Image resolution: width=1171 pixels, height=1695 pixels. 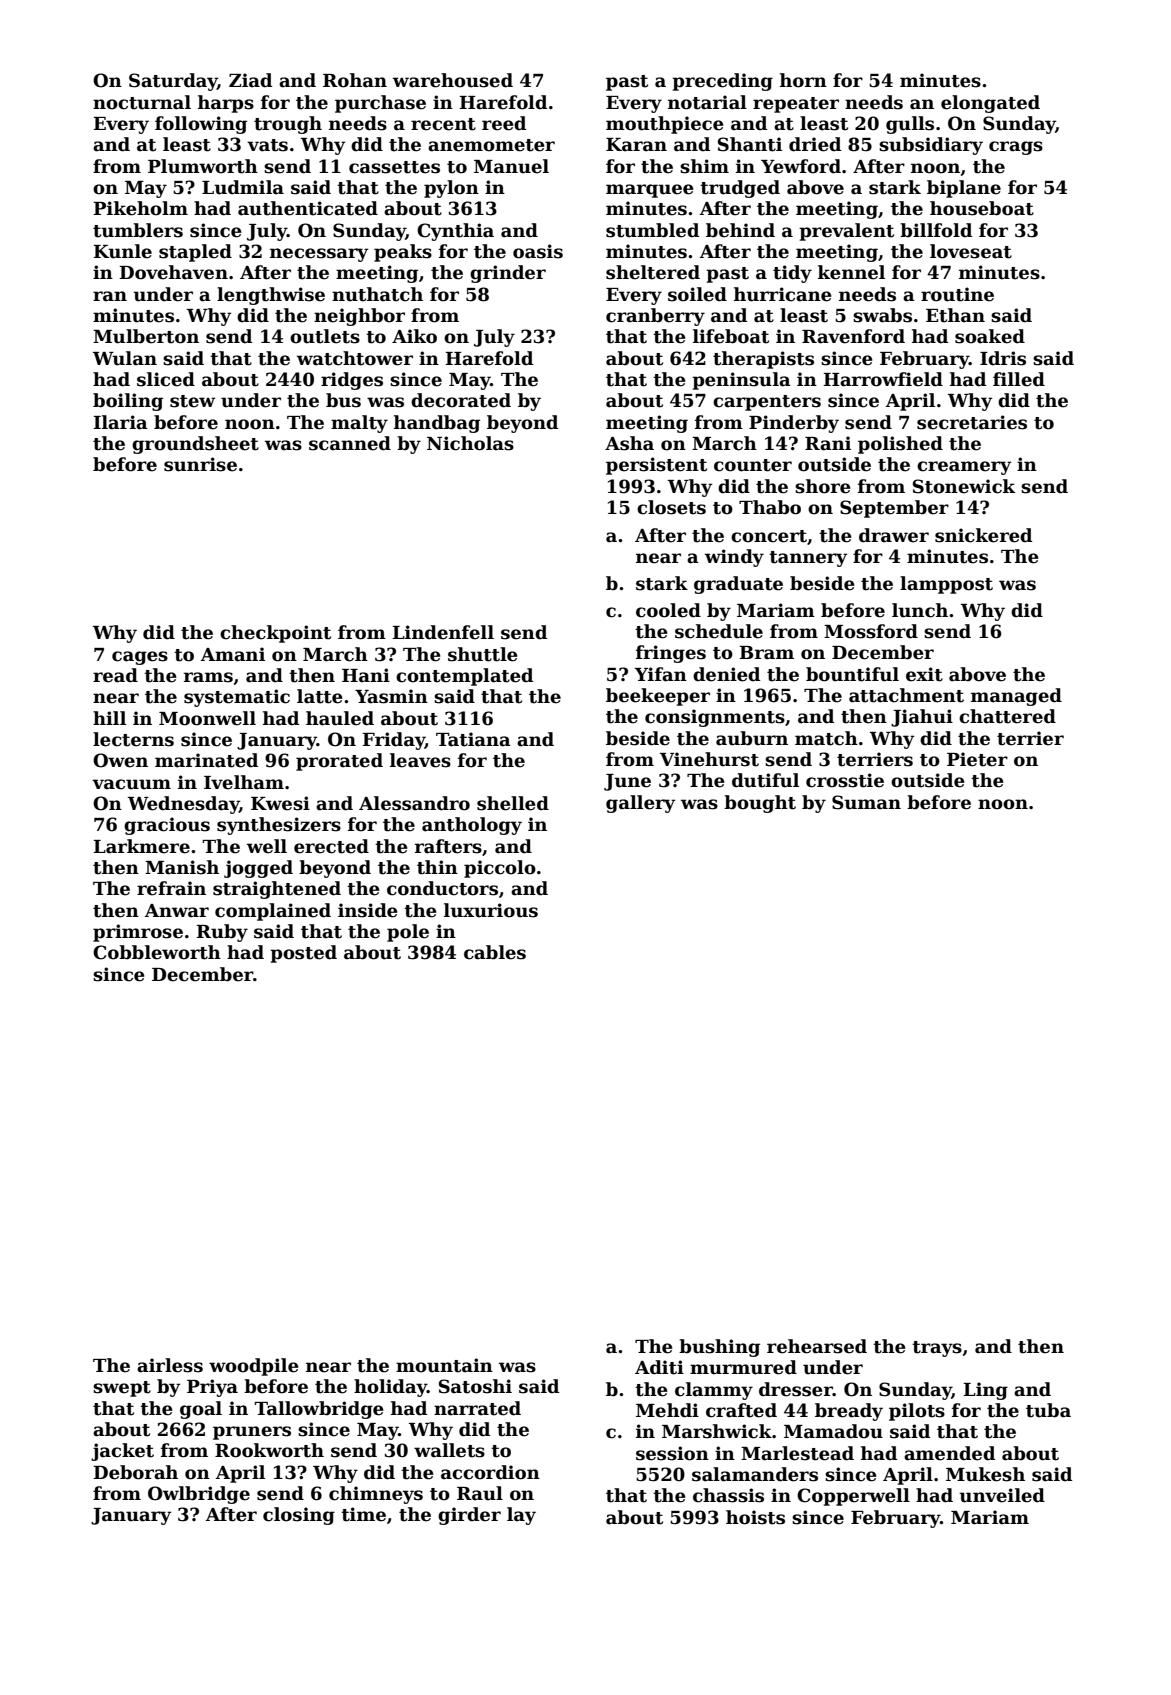 What do you see at coordinates (1016, 697) in the document?
I see `managed` at bounding box center [1016, 697].
